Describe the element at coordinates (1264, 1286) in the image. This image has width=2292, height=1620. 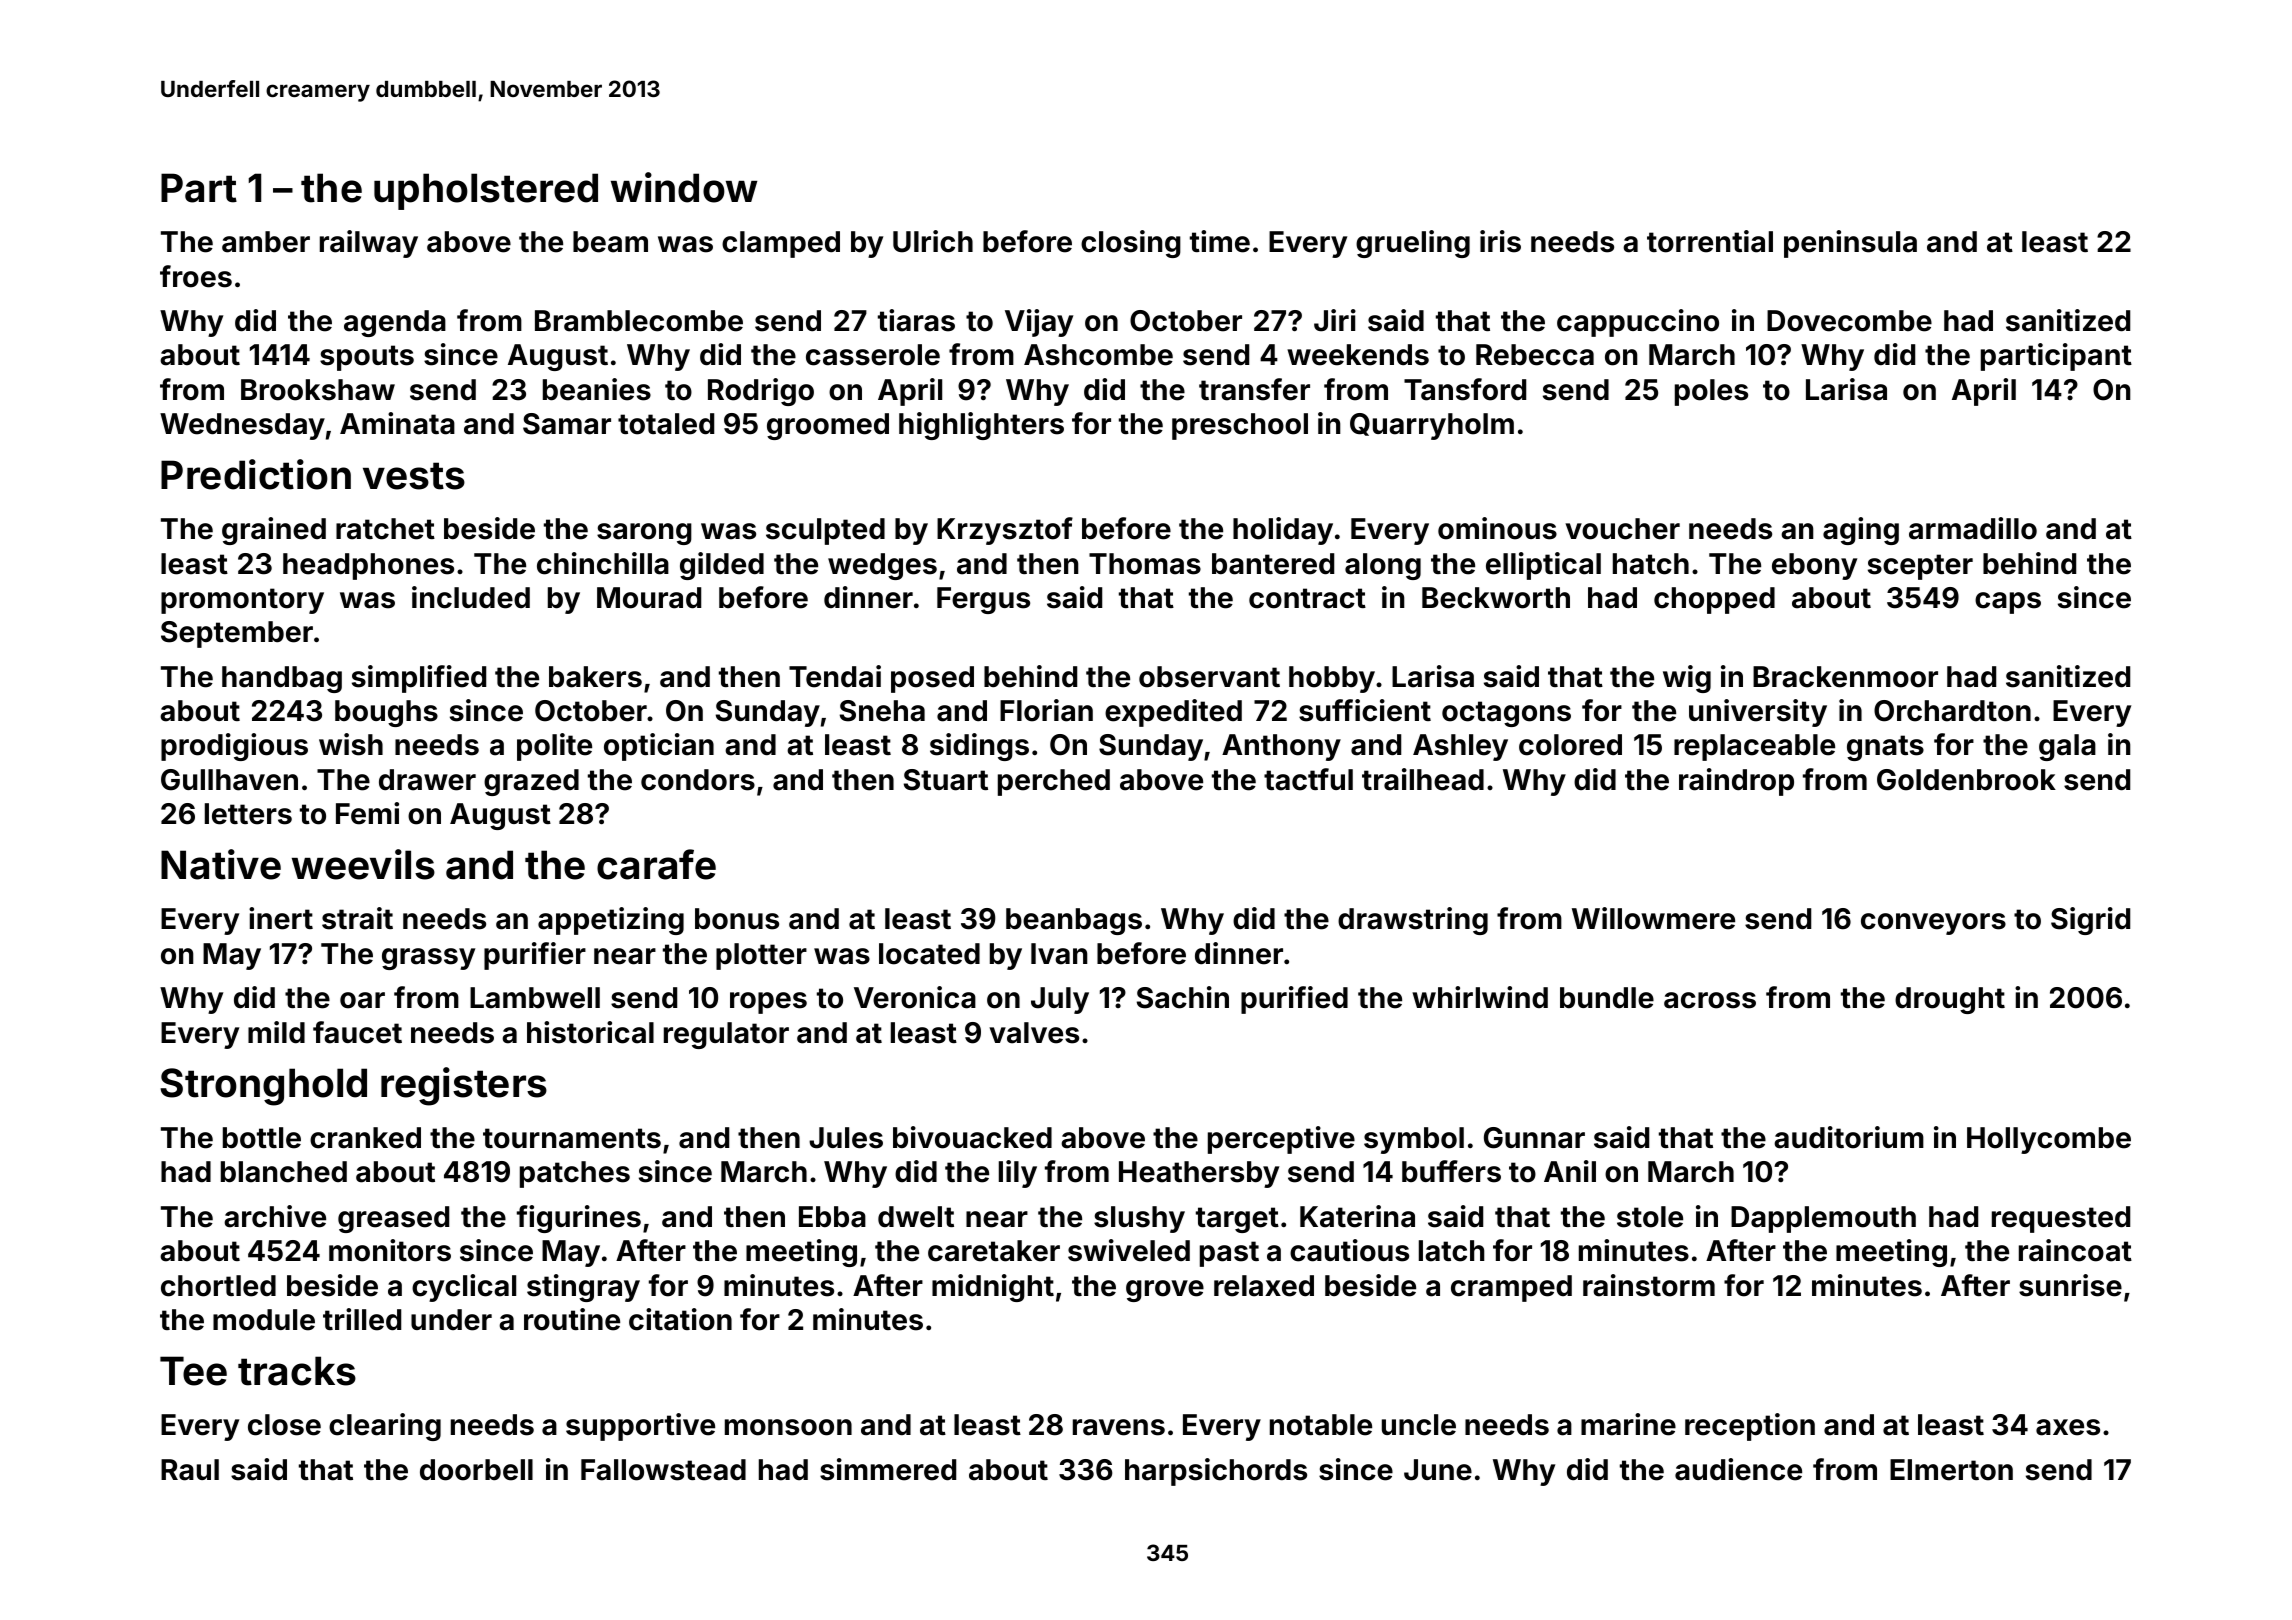
I see `relaxed` at that location.
